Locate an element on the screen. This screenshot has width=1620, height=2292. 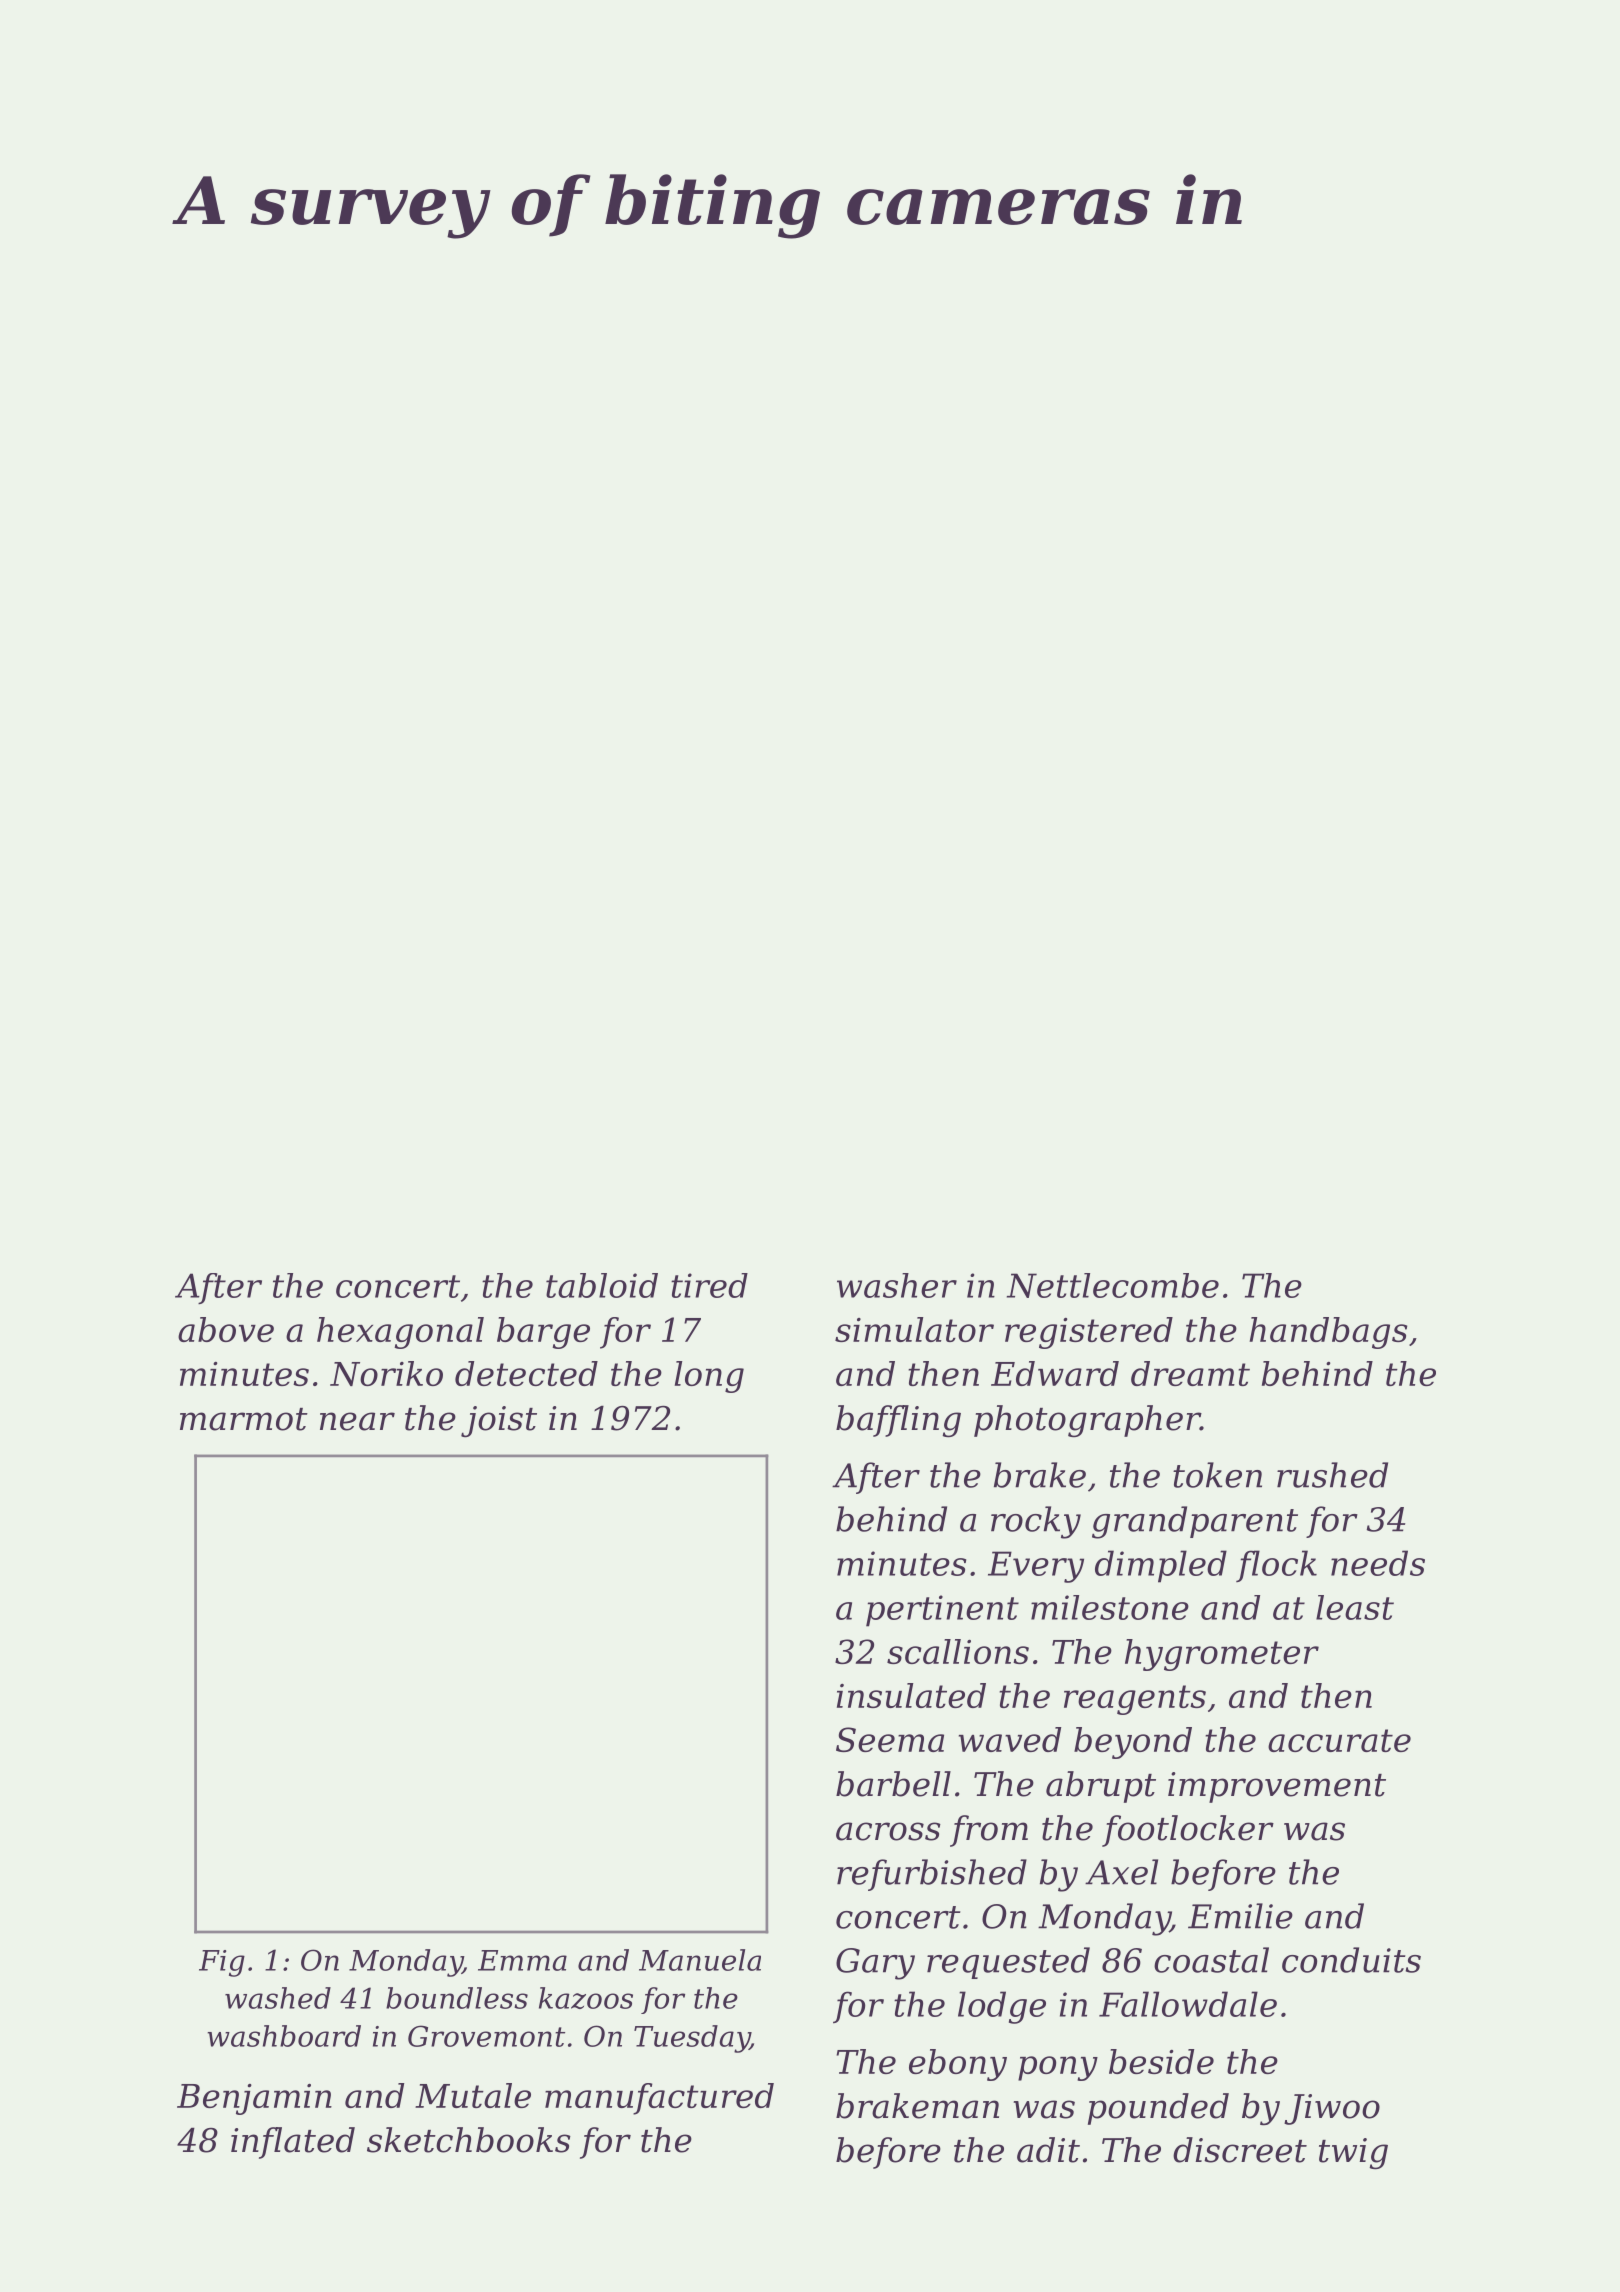
reagents is located at coordinates (1135, 1700).
